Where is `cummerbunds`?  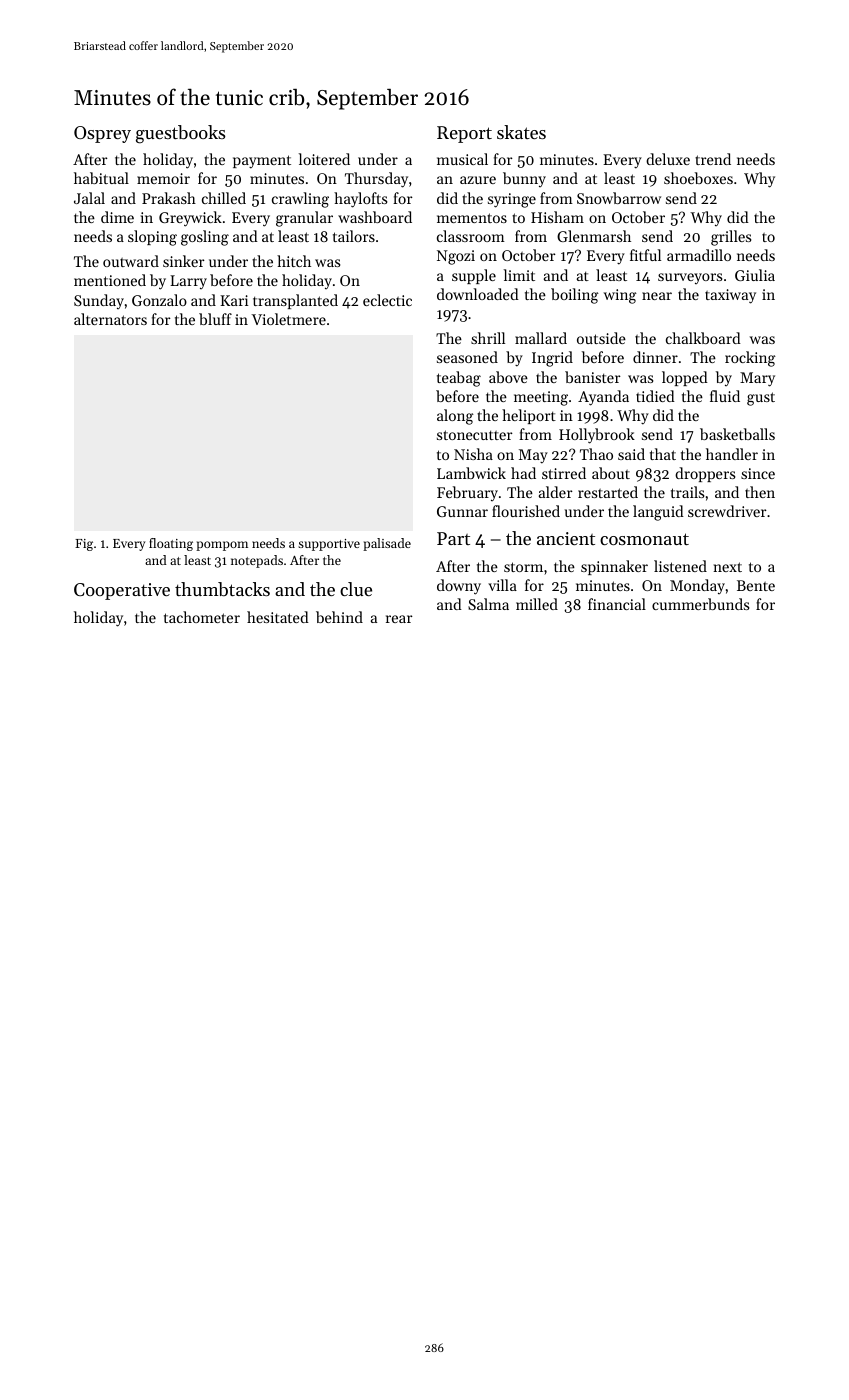
cummerbunds is located at coordinates (700, 604).
